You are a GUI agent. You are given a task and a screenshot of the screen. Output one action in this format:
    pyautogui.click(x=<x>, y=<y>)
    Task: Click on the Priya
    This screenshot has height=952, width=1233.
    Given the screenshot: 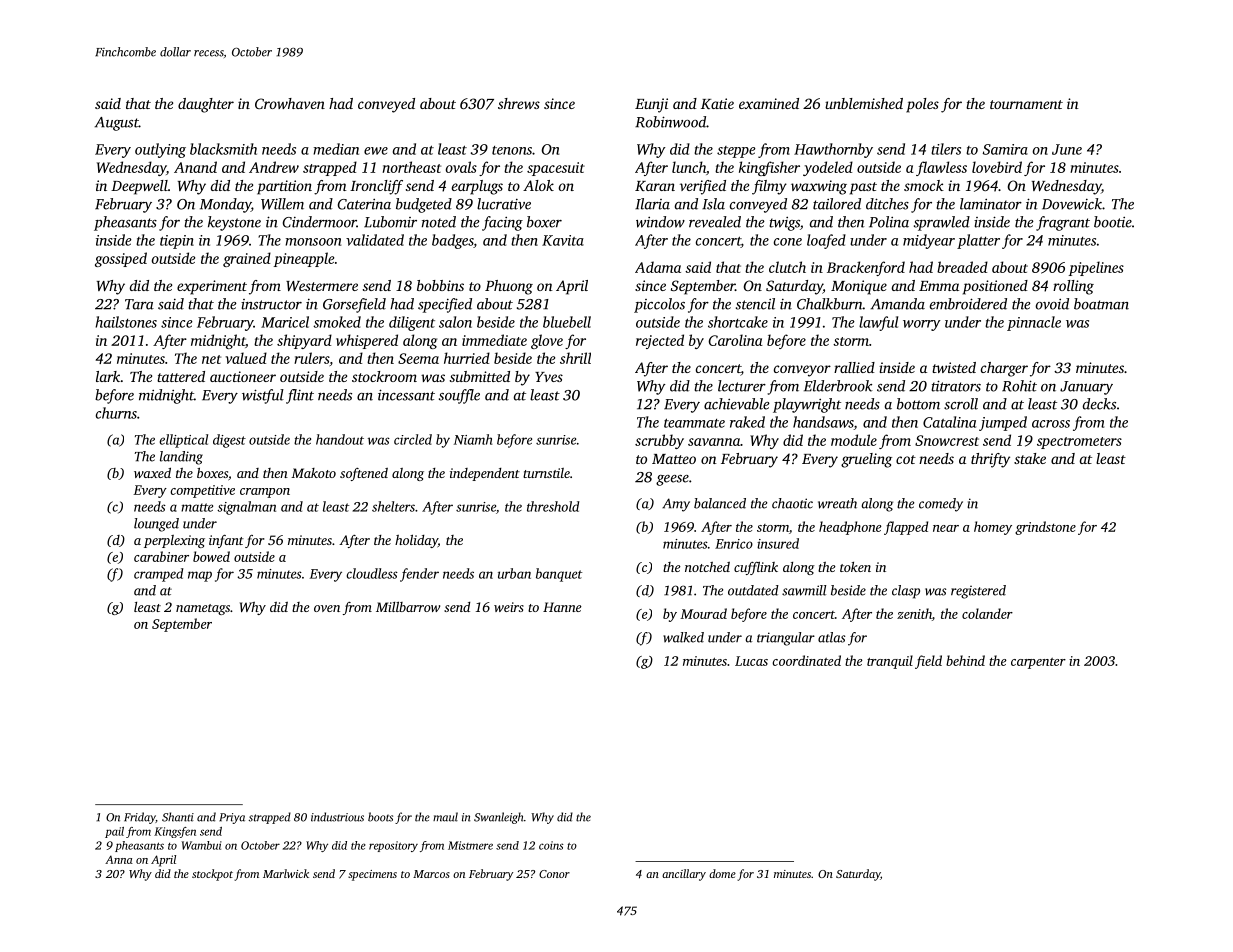 What is the action you would take?
    pyautogui.click(x=232, y=818)
